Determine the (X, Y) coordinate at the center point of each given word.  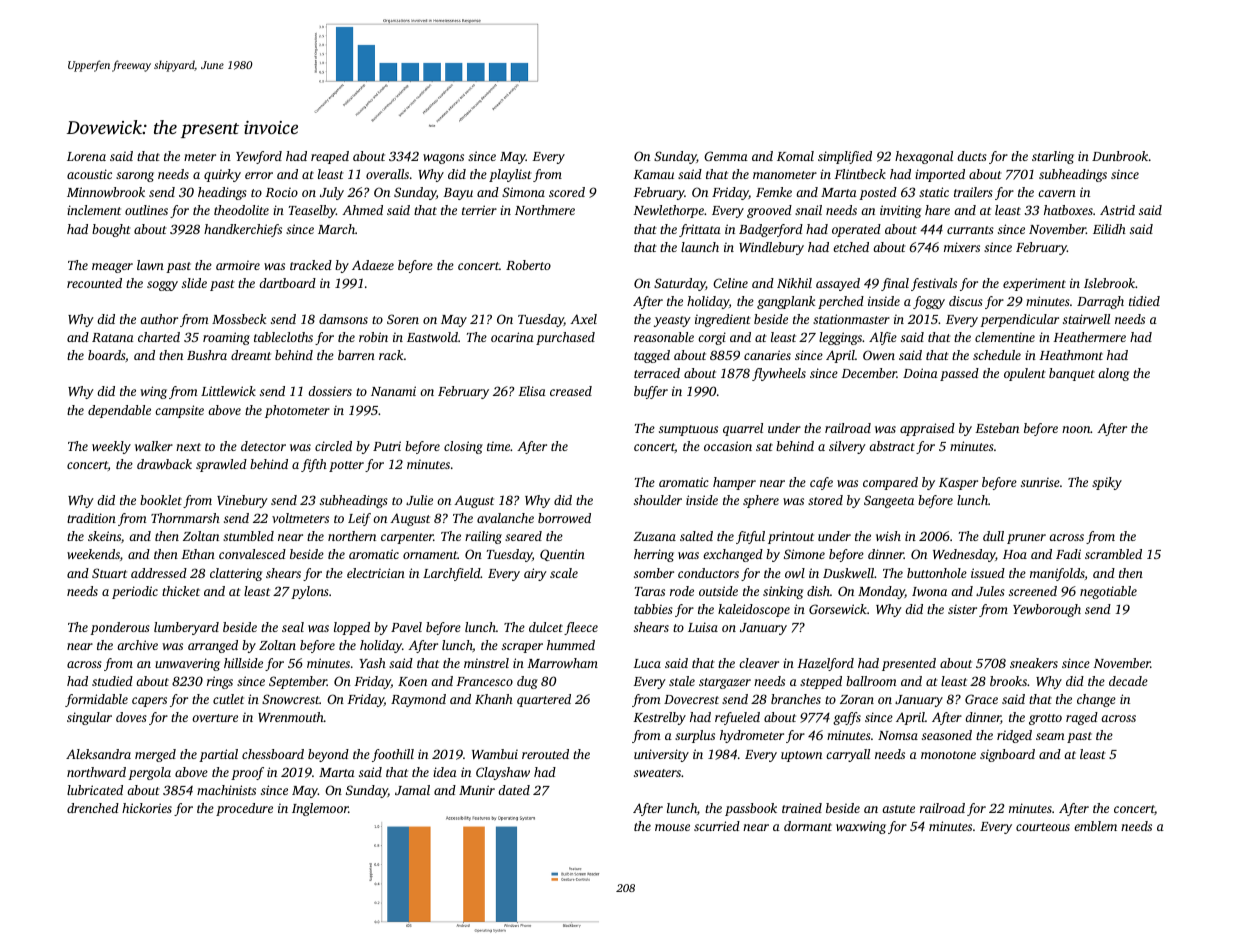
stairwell (1086, 319)
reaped (330, 157)
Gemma (726, 156)
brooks (1008, 681)
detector (263, 446)
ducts (972, 156)
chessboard (273, 754)
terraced (657, 373)
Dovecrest (691, 699)
